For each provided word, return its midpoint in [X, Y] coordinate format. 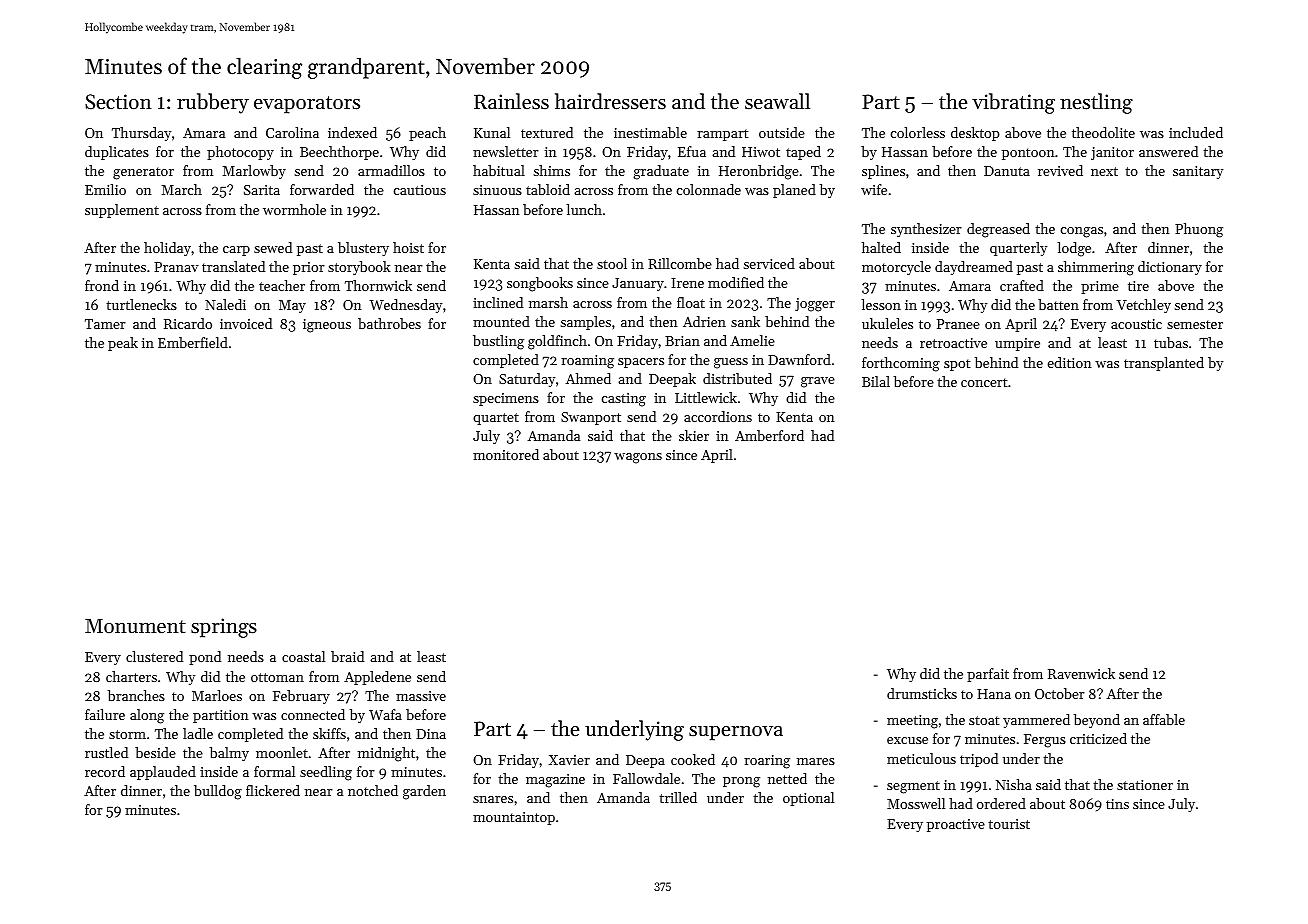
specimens [506, 399]
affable [1164, 719]
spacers [641, 363]
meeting [912, 722]
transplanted [1164, 364]
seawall [777, 101]
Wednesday [405, 306]
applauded [163, 773]
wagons [638, 458]
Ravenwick [1081, 673]
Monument [135, 626]
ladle [198, 733]
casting [624, 400]
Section [118, 102]
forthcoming [901, 364]
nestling [1096, 103]
